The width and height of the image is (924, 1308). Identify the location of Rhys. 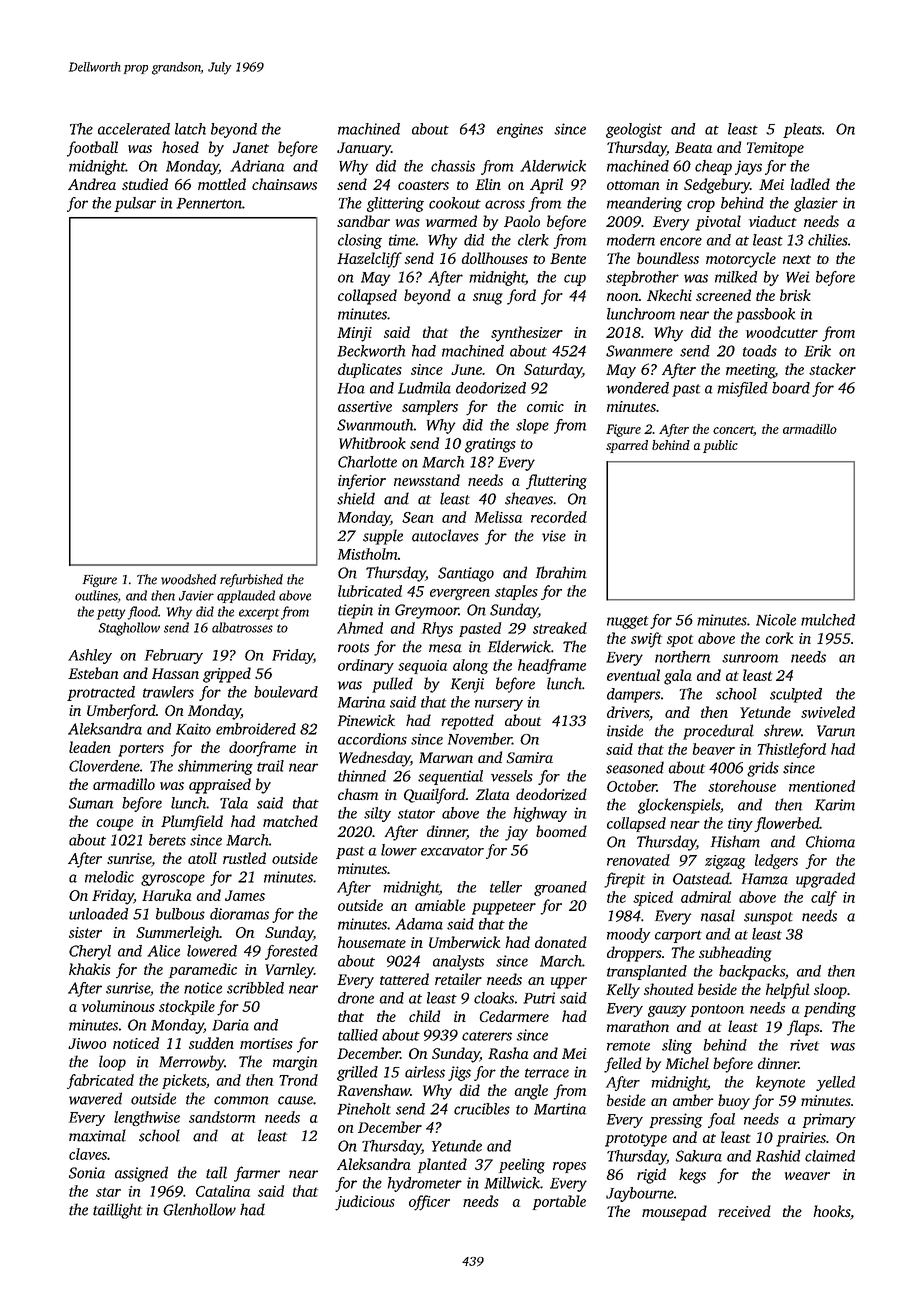
(437, 629).
